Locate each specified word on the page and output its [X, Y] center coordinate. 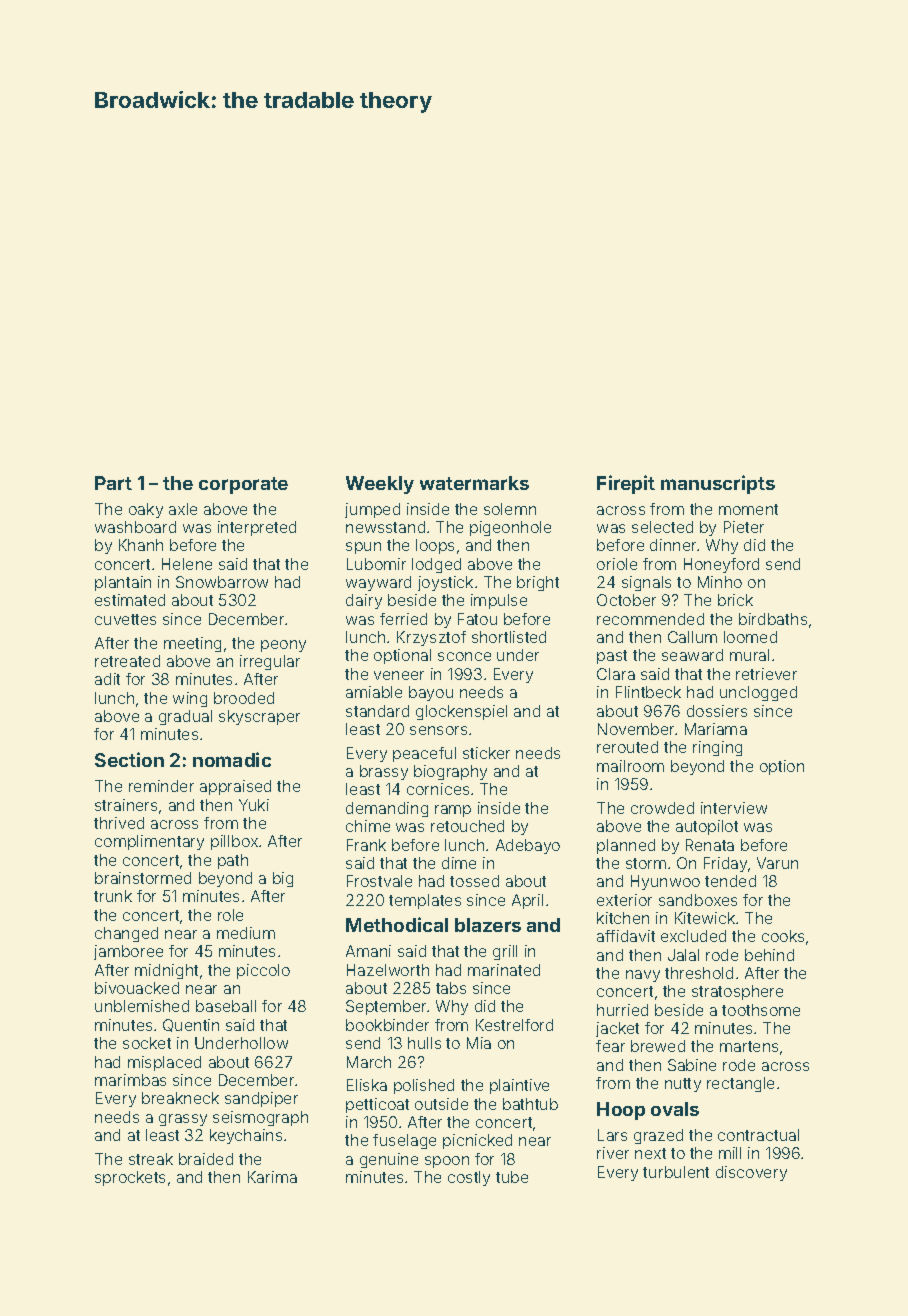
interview [734, 808]
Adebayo [528, 846]
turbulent [676, 1172]
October [626, 600]
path [233, 861]
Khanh [141, 545]
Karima [272, 1177]
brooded [244, 698]
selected [662, 527]
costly [469, 1178]
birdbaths [773, 619]
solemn [510, 509]
